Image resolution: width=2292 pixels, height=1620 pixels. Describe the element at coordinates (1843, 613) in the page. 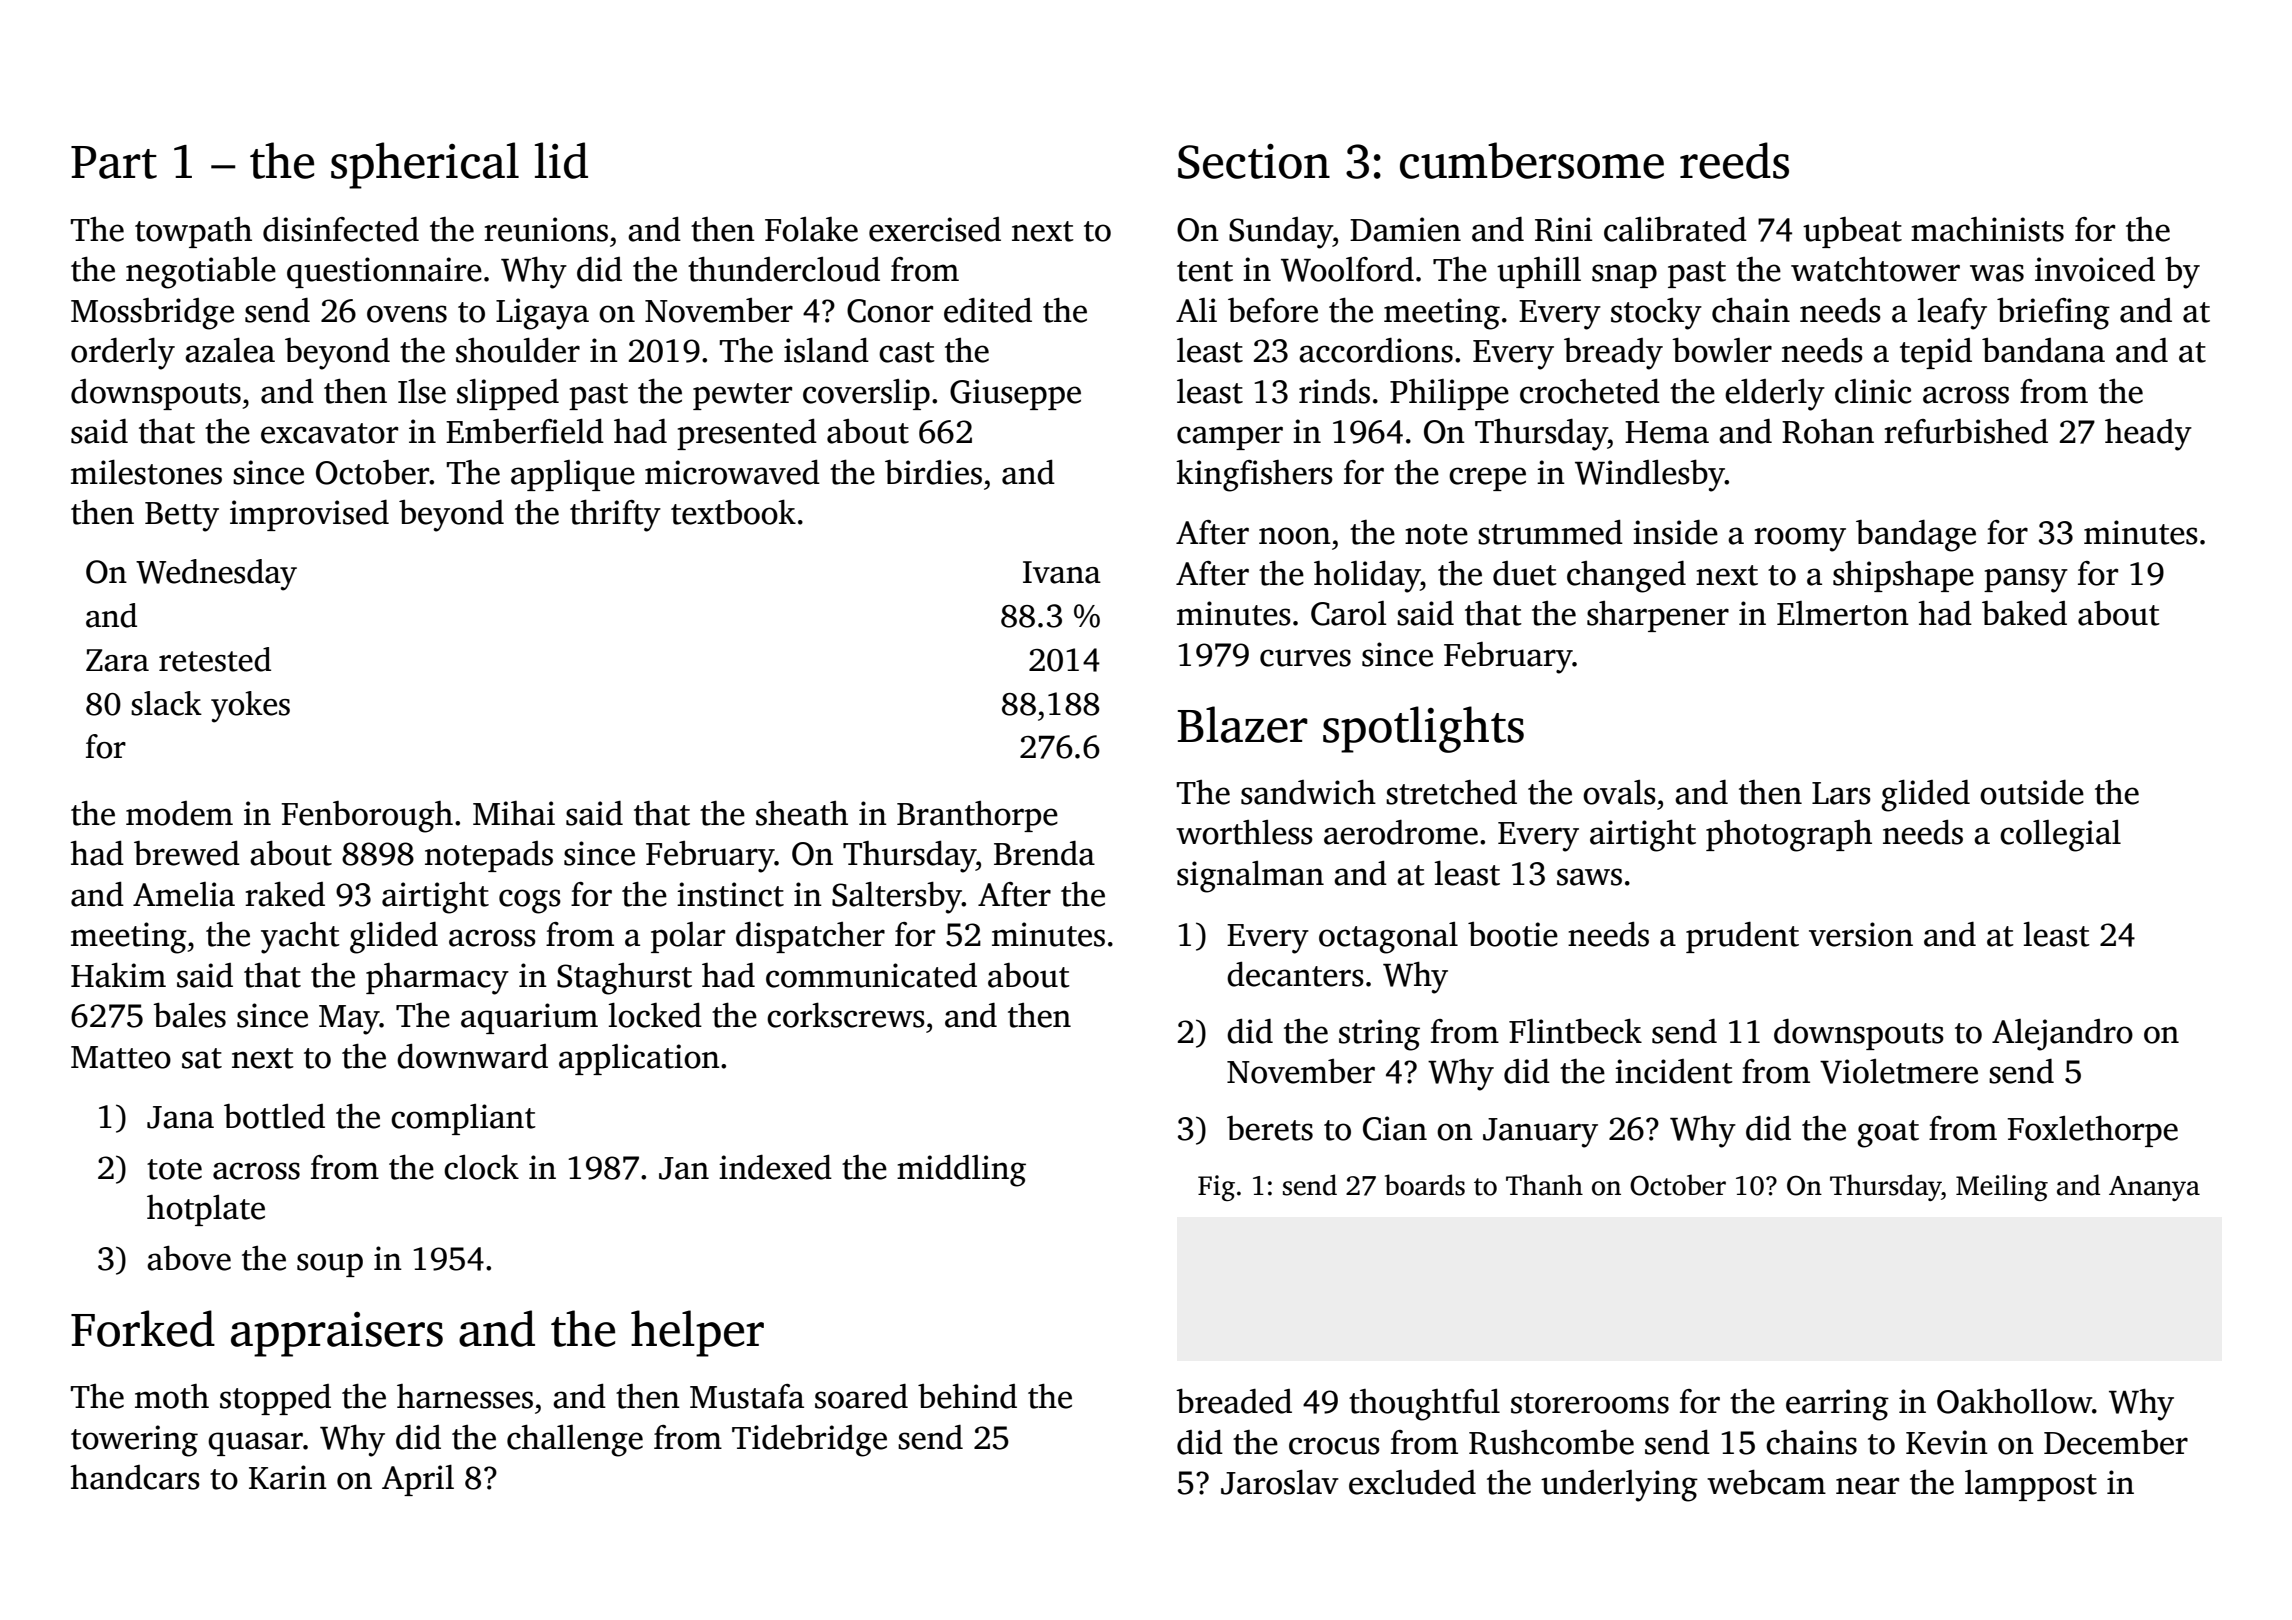

I see `Elmerton` at that location.
